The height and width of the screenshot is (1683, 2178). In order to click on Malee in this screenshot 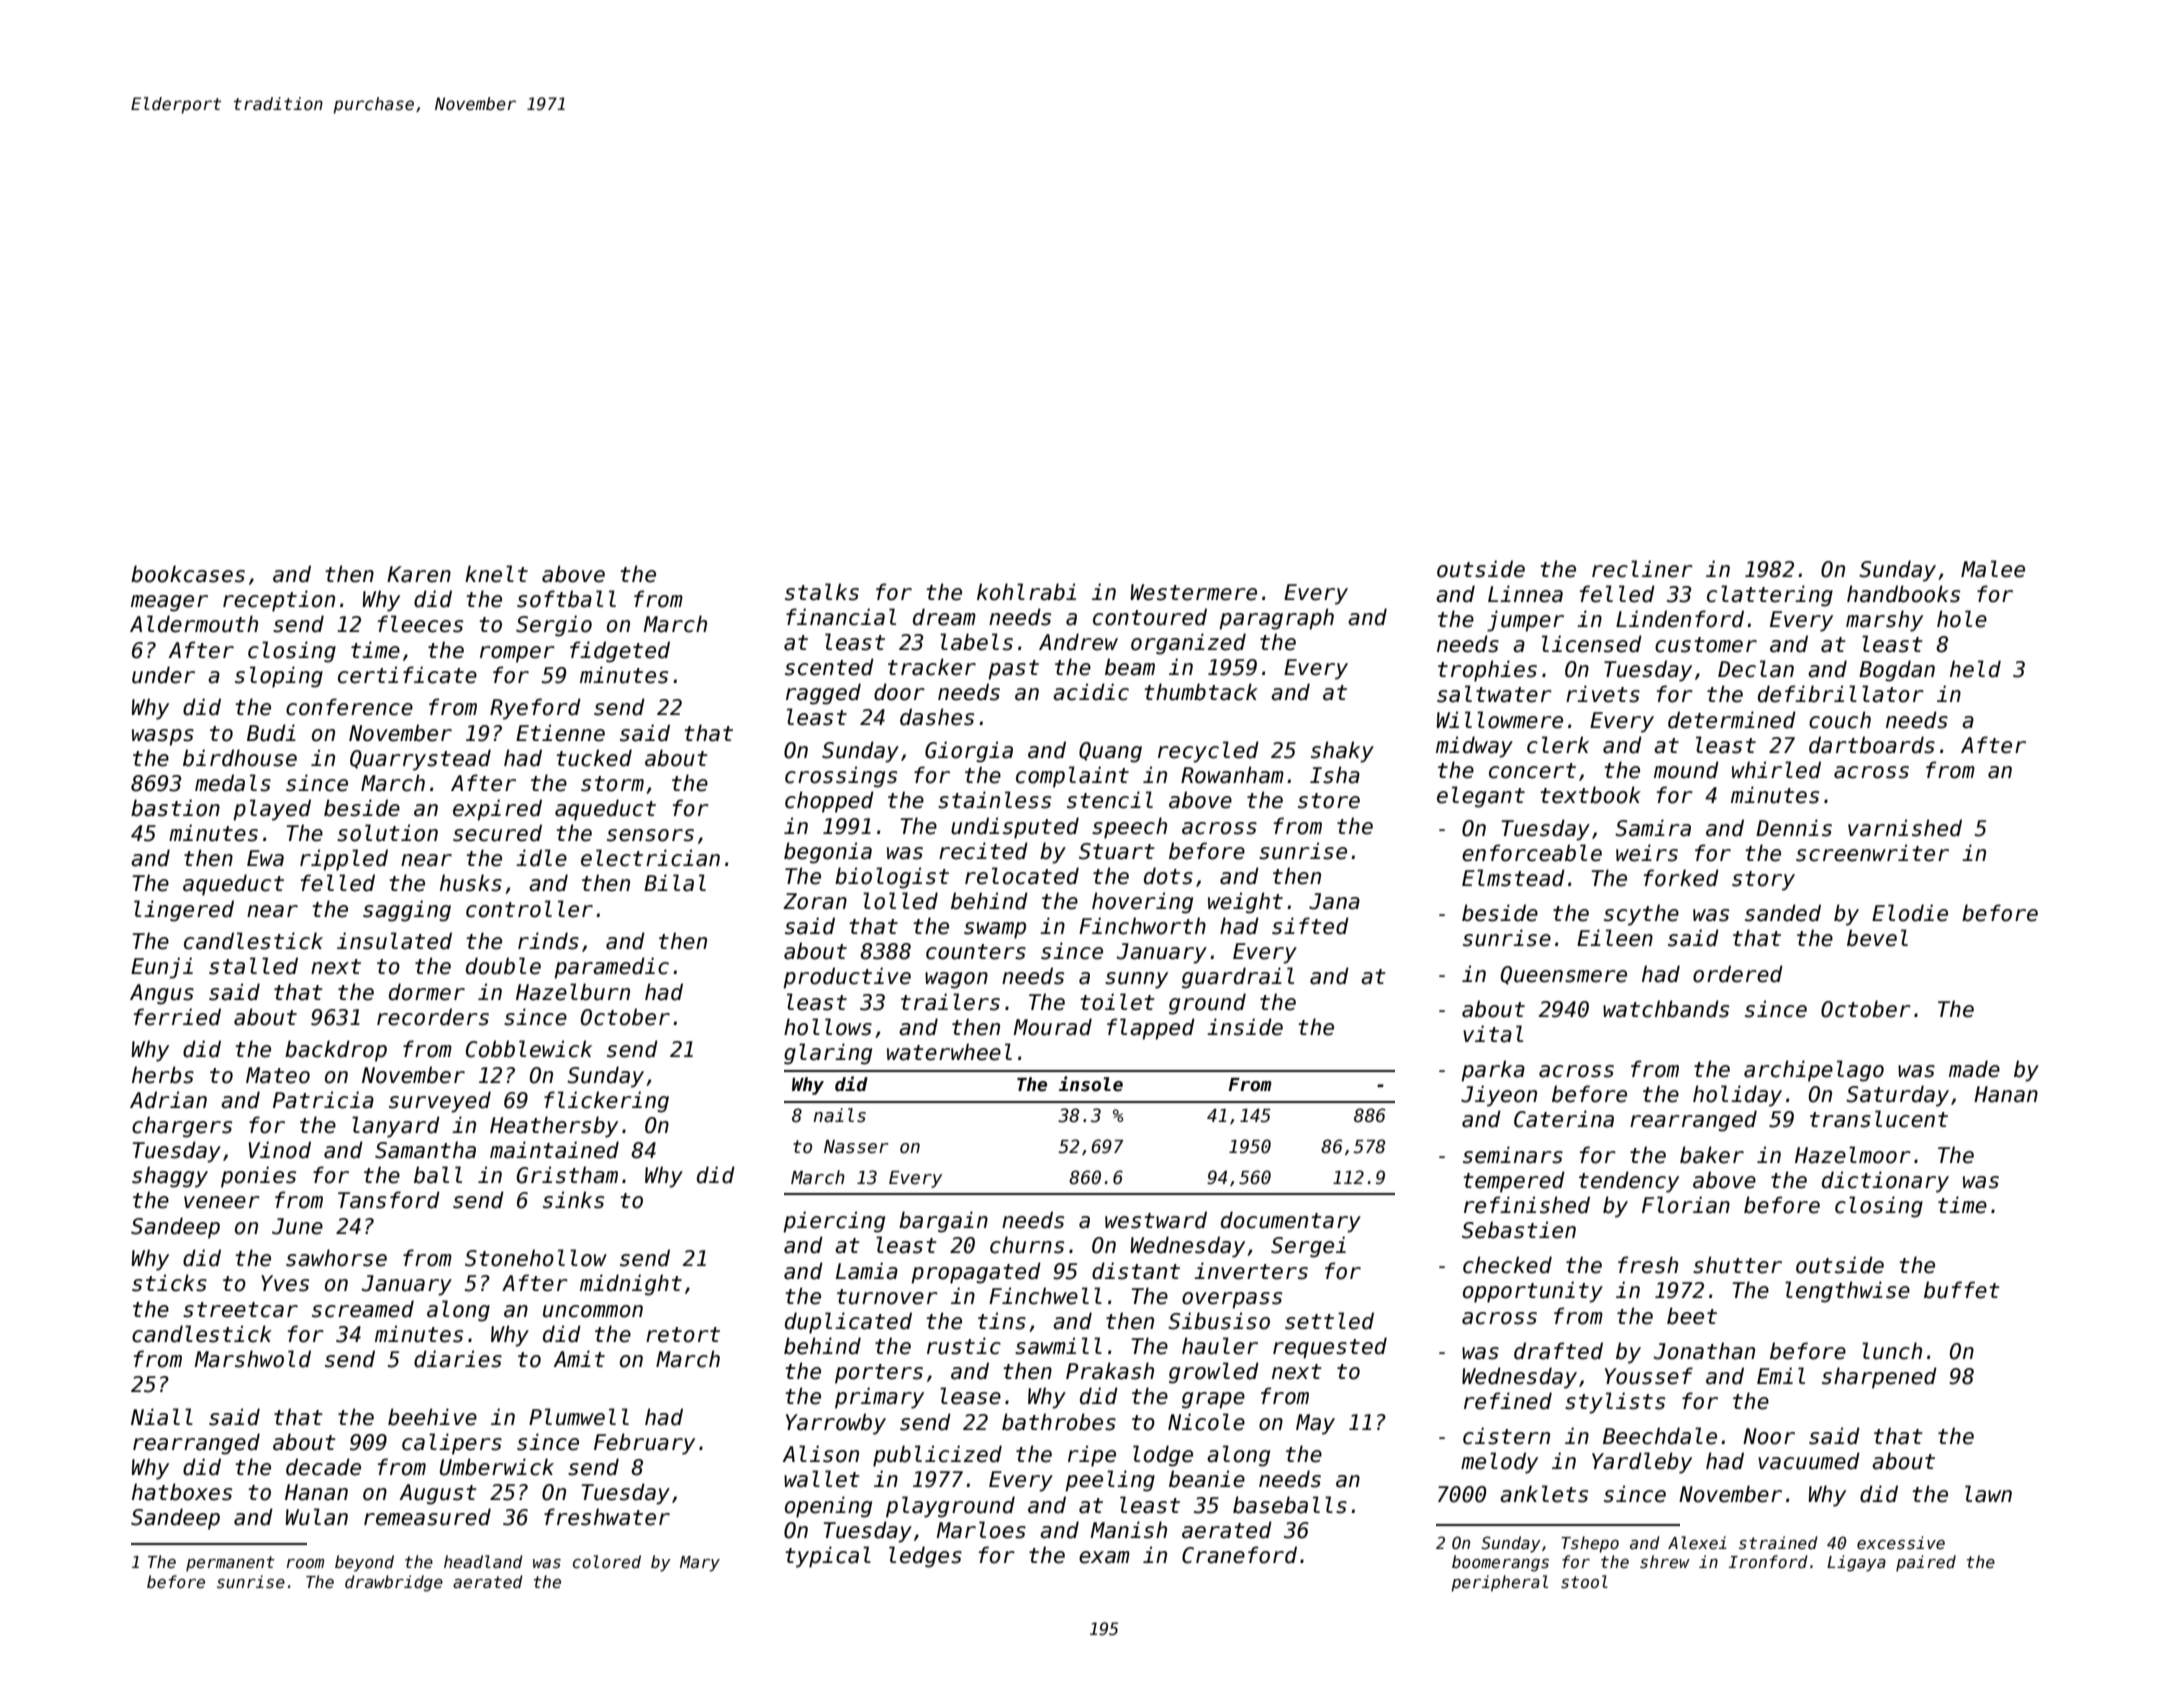, I will do `click(1993, 569)`.
